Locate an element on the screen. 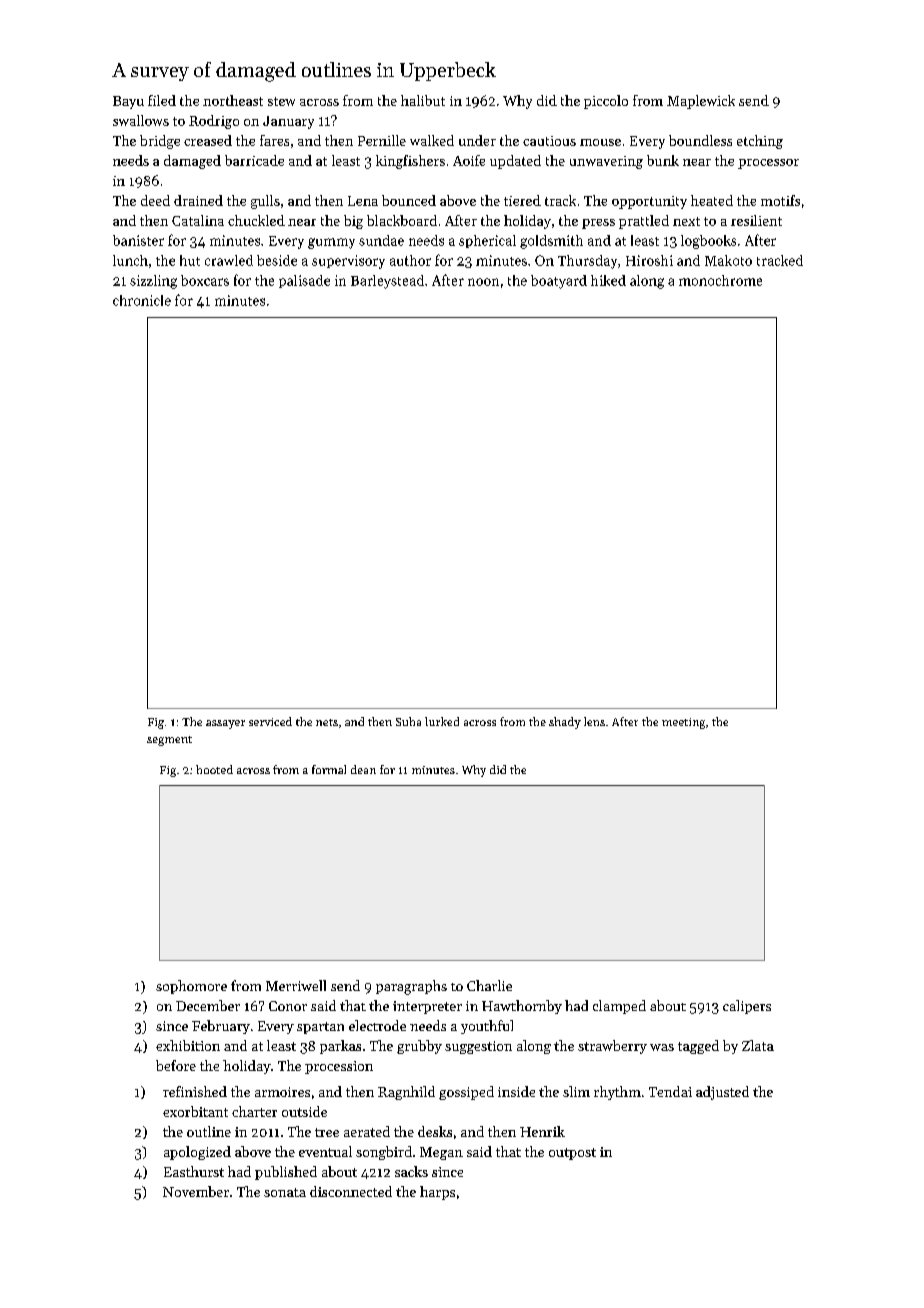  segment is located at coordinates (169, 741).
